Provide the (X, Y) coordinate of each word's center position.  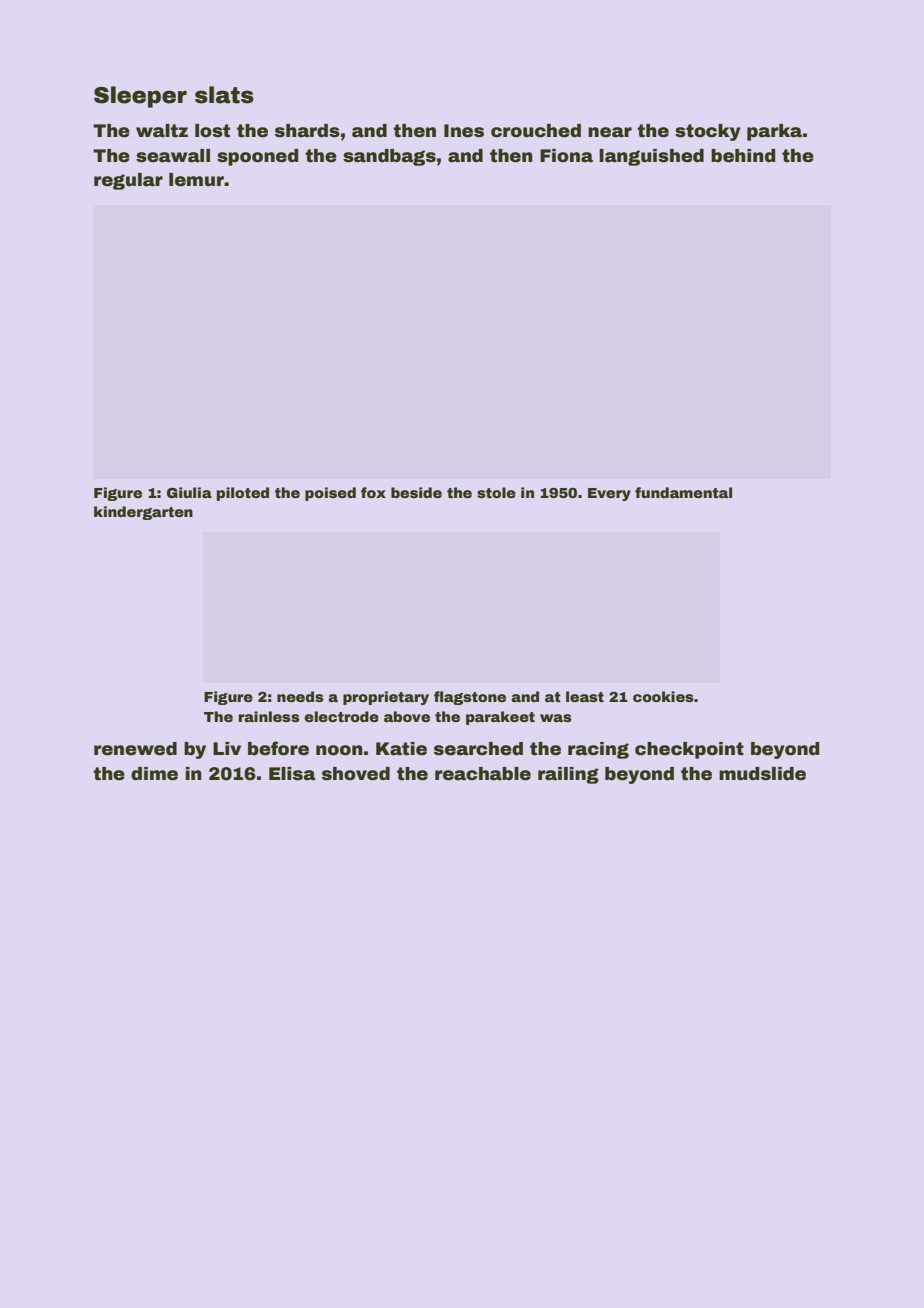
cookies (663, 696)
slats (224, 95)
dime (154, 774)
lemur (196, 180)
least (585, 696)
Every (609, 494)
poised (330, 494)
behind (743, 156)
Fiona (566, 156)
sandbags (389, 157)
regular (128, 181)
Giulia (189, 492)
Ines (464, 131)
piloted (243, 494)
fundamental (683, 492)
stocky (708, 132)
